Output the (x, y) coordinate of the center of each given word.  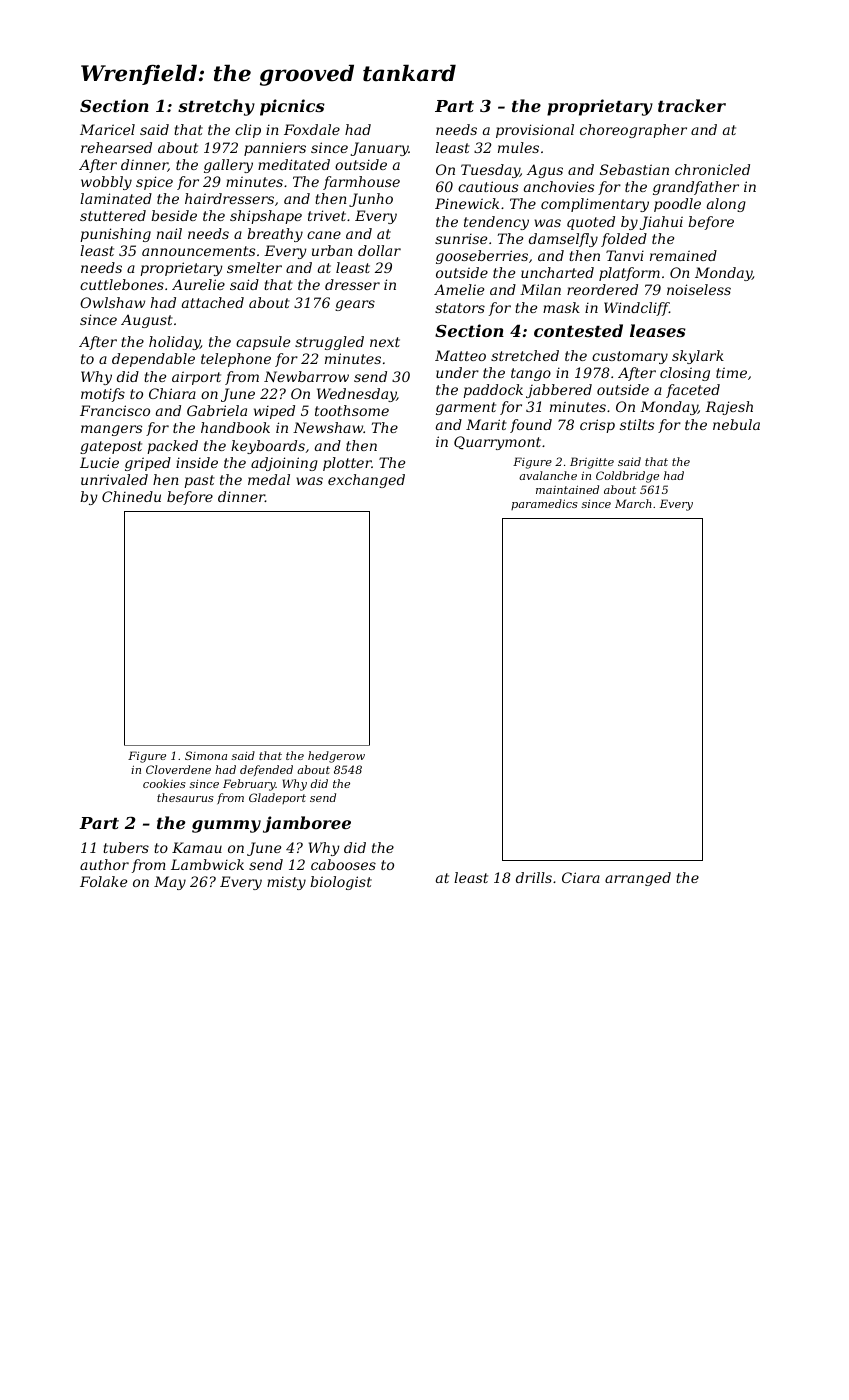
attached (213, 302)
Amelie (459, 289)
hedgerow (336, 757)
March (633, 503)
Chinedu (131, 496)
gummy (226, 826)
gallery (228, 166)
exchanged (366, 481)
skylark (698, 357)
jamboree (307, 824)
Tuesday (490, 171)
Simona (206, 755)
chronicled (712, 169)
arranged (638, 879)
